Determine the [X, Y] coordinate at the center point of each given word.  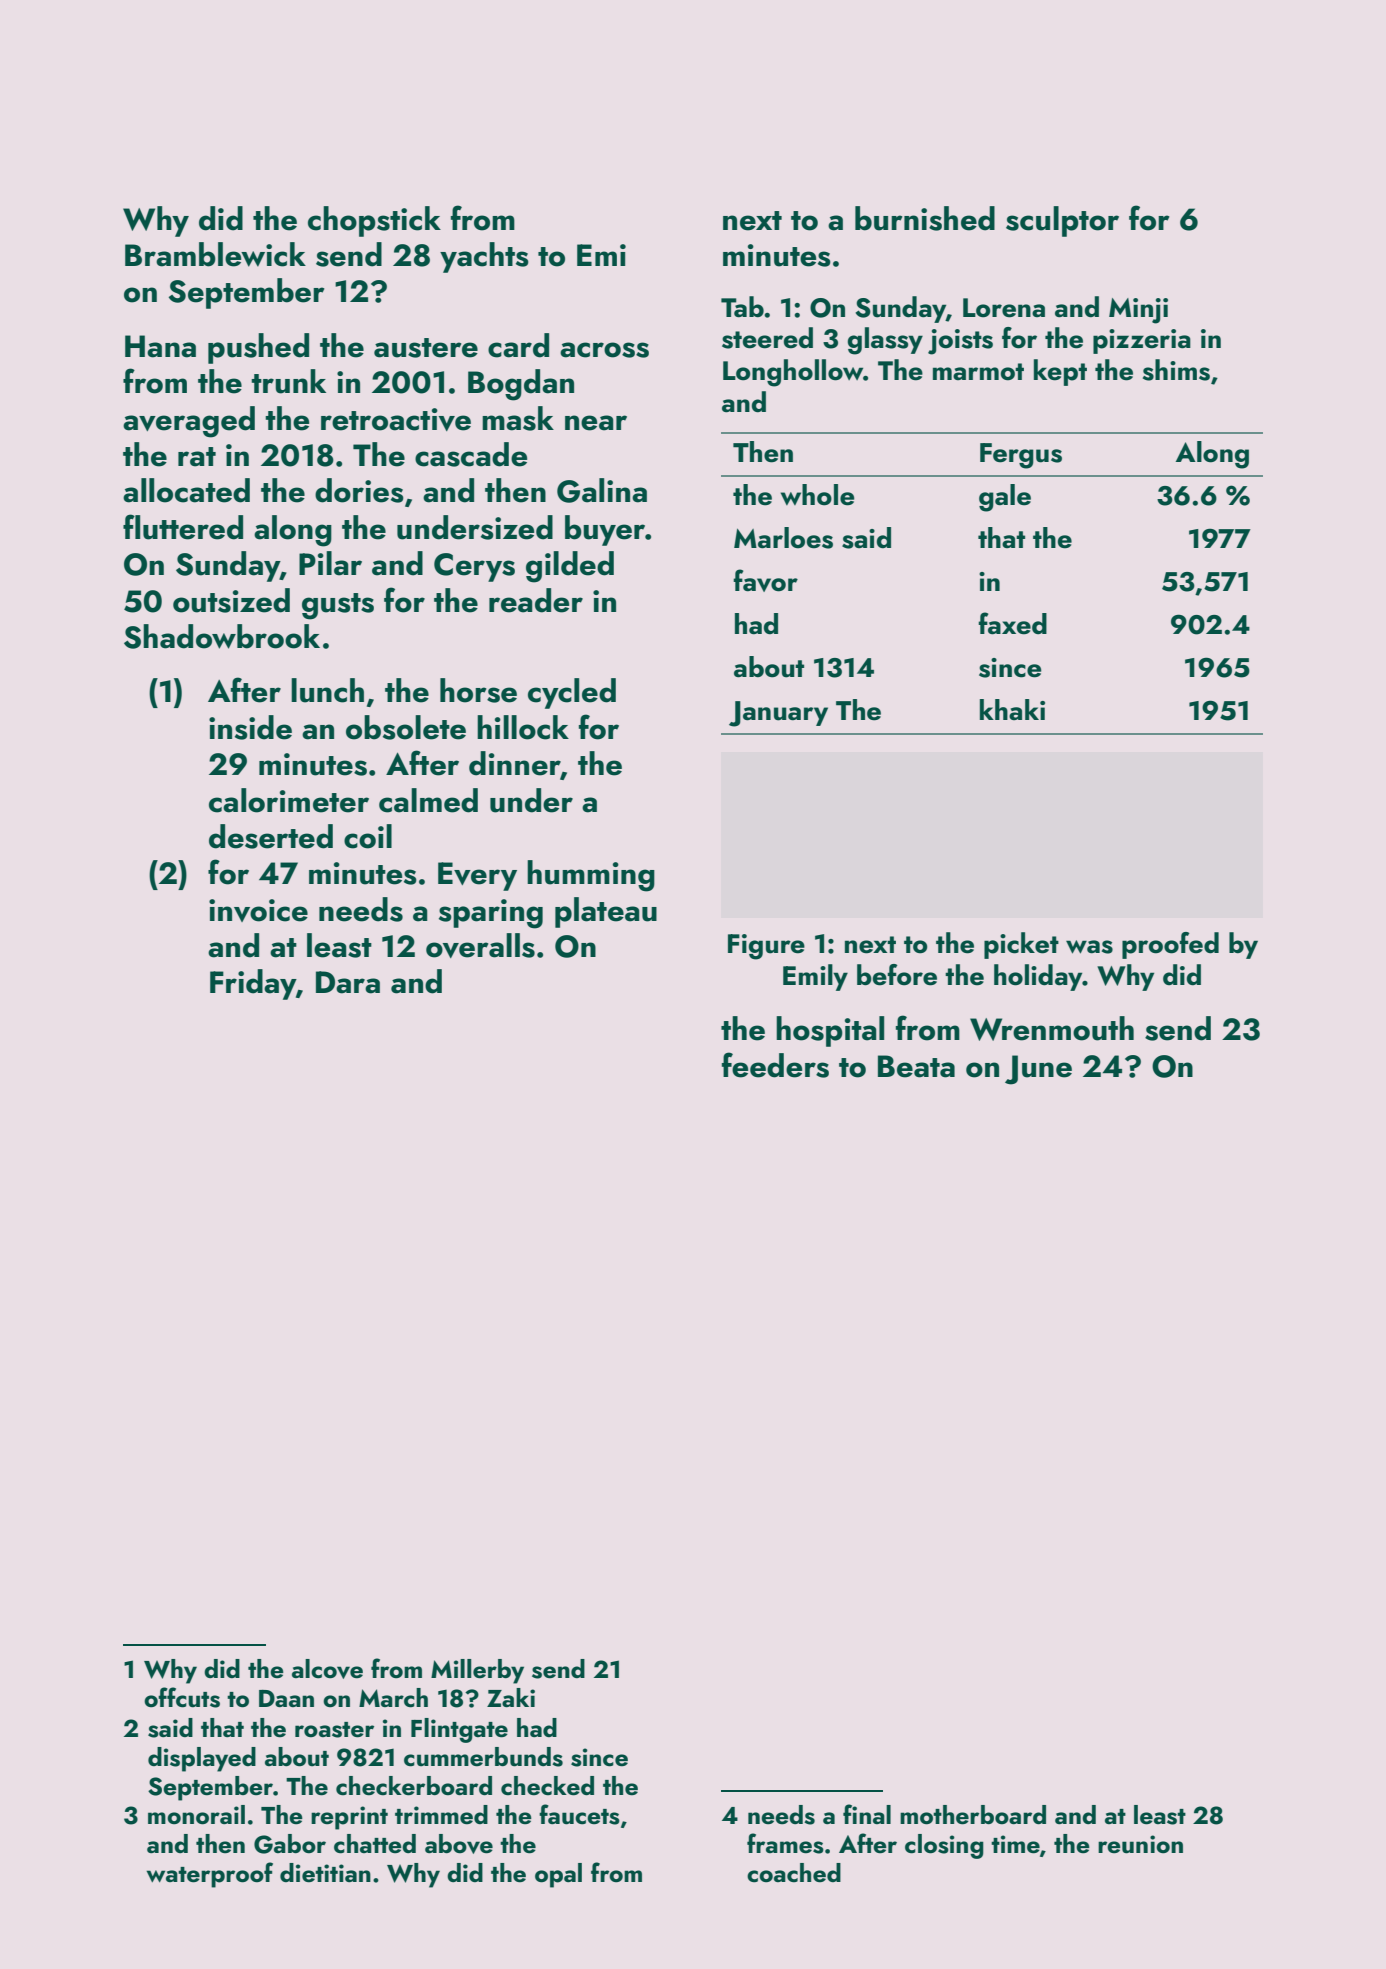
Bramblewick [215, 254]
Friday [253, 984]
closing [944, 1846]
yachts [484, 257]
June [1038, 1070]
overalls [480, 945]
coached [794, 1873]
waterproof [209, 1875]
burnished [925, 218]
